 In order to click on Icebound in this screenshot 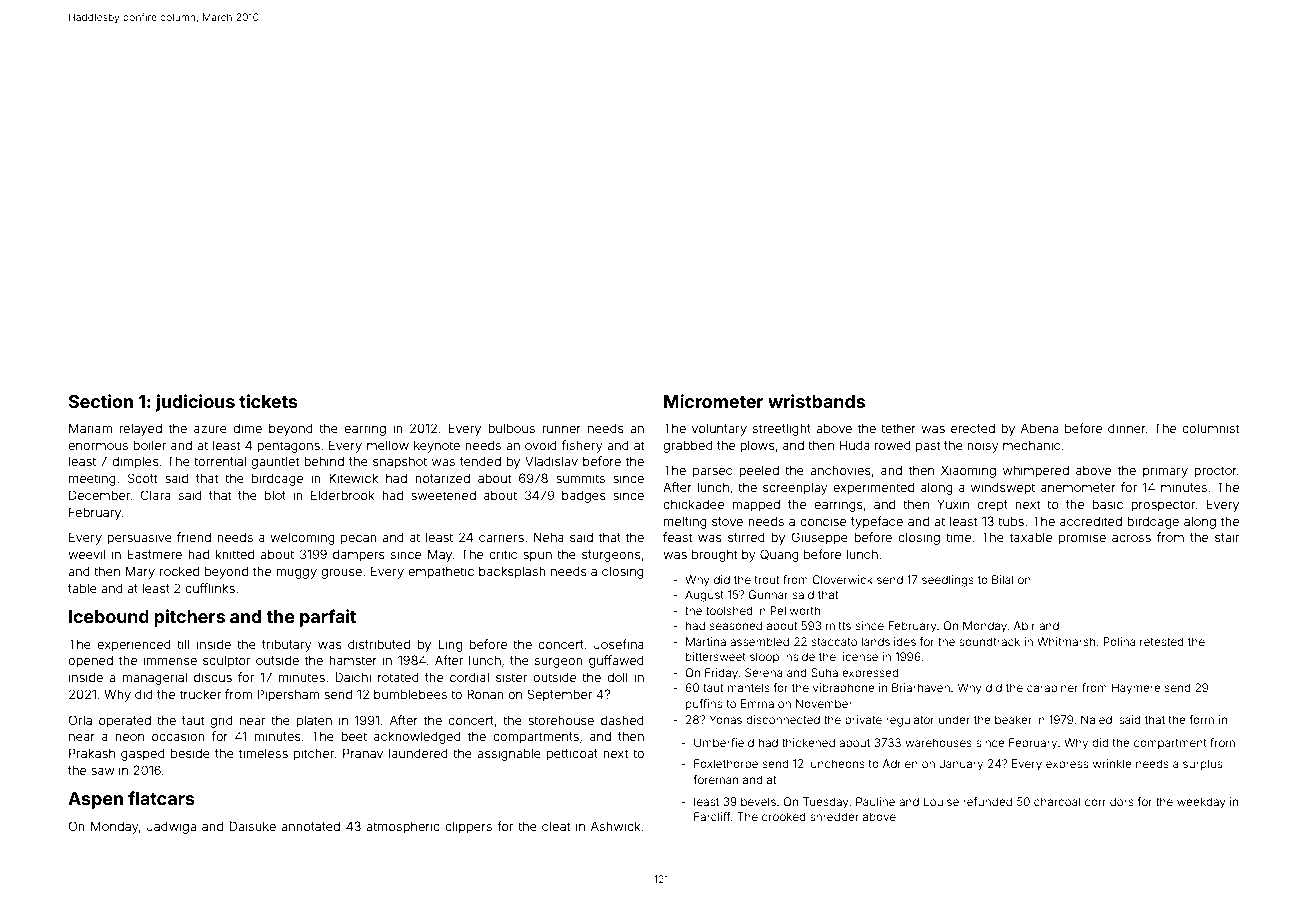, I will do `click(109, 616)`.
